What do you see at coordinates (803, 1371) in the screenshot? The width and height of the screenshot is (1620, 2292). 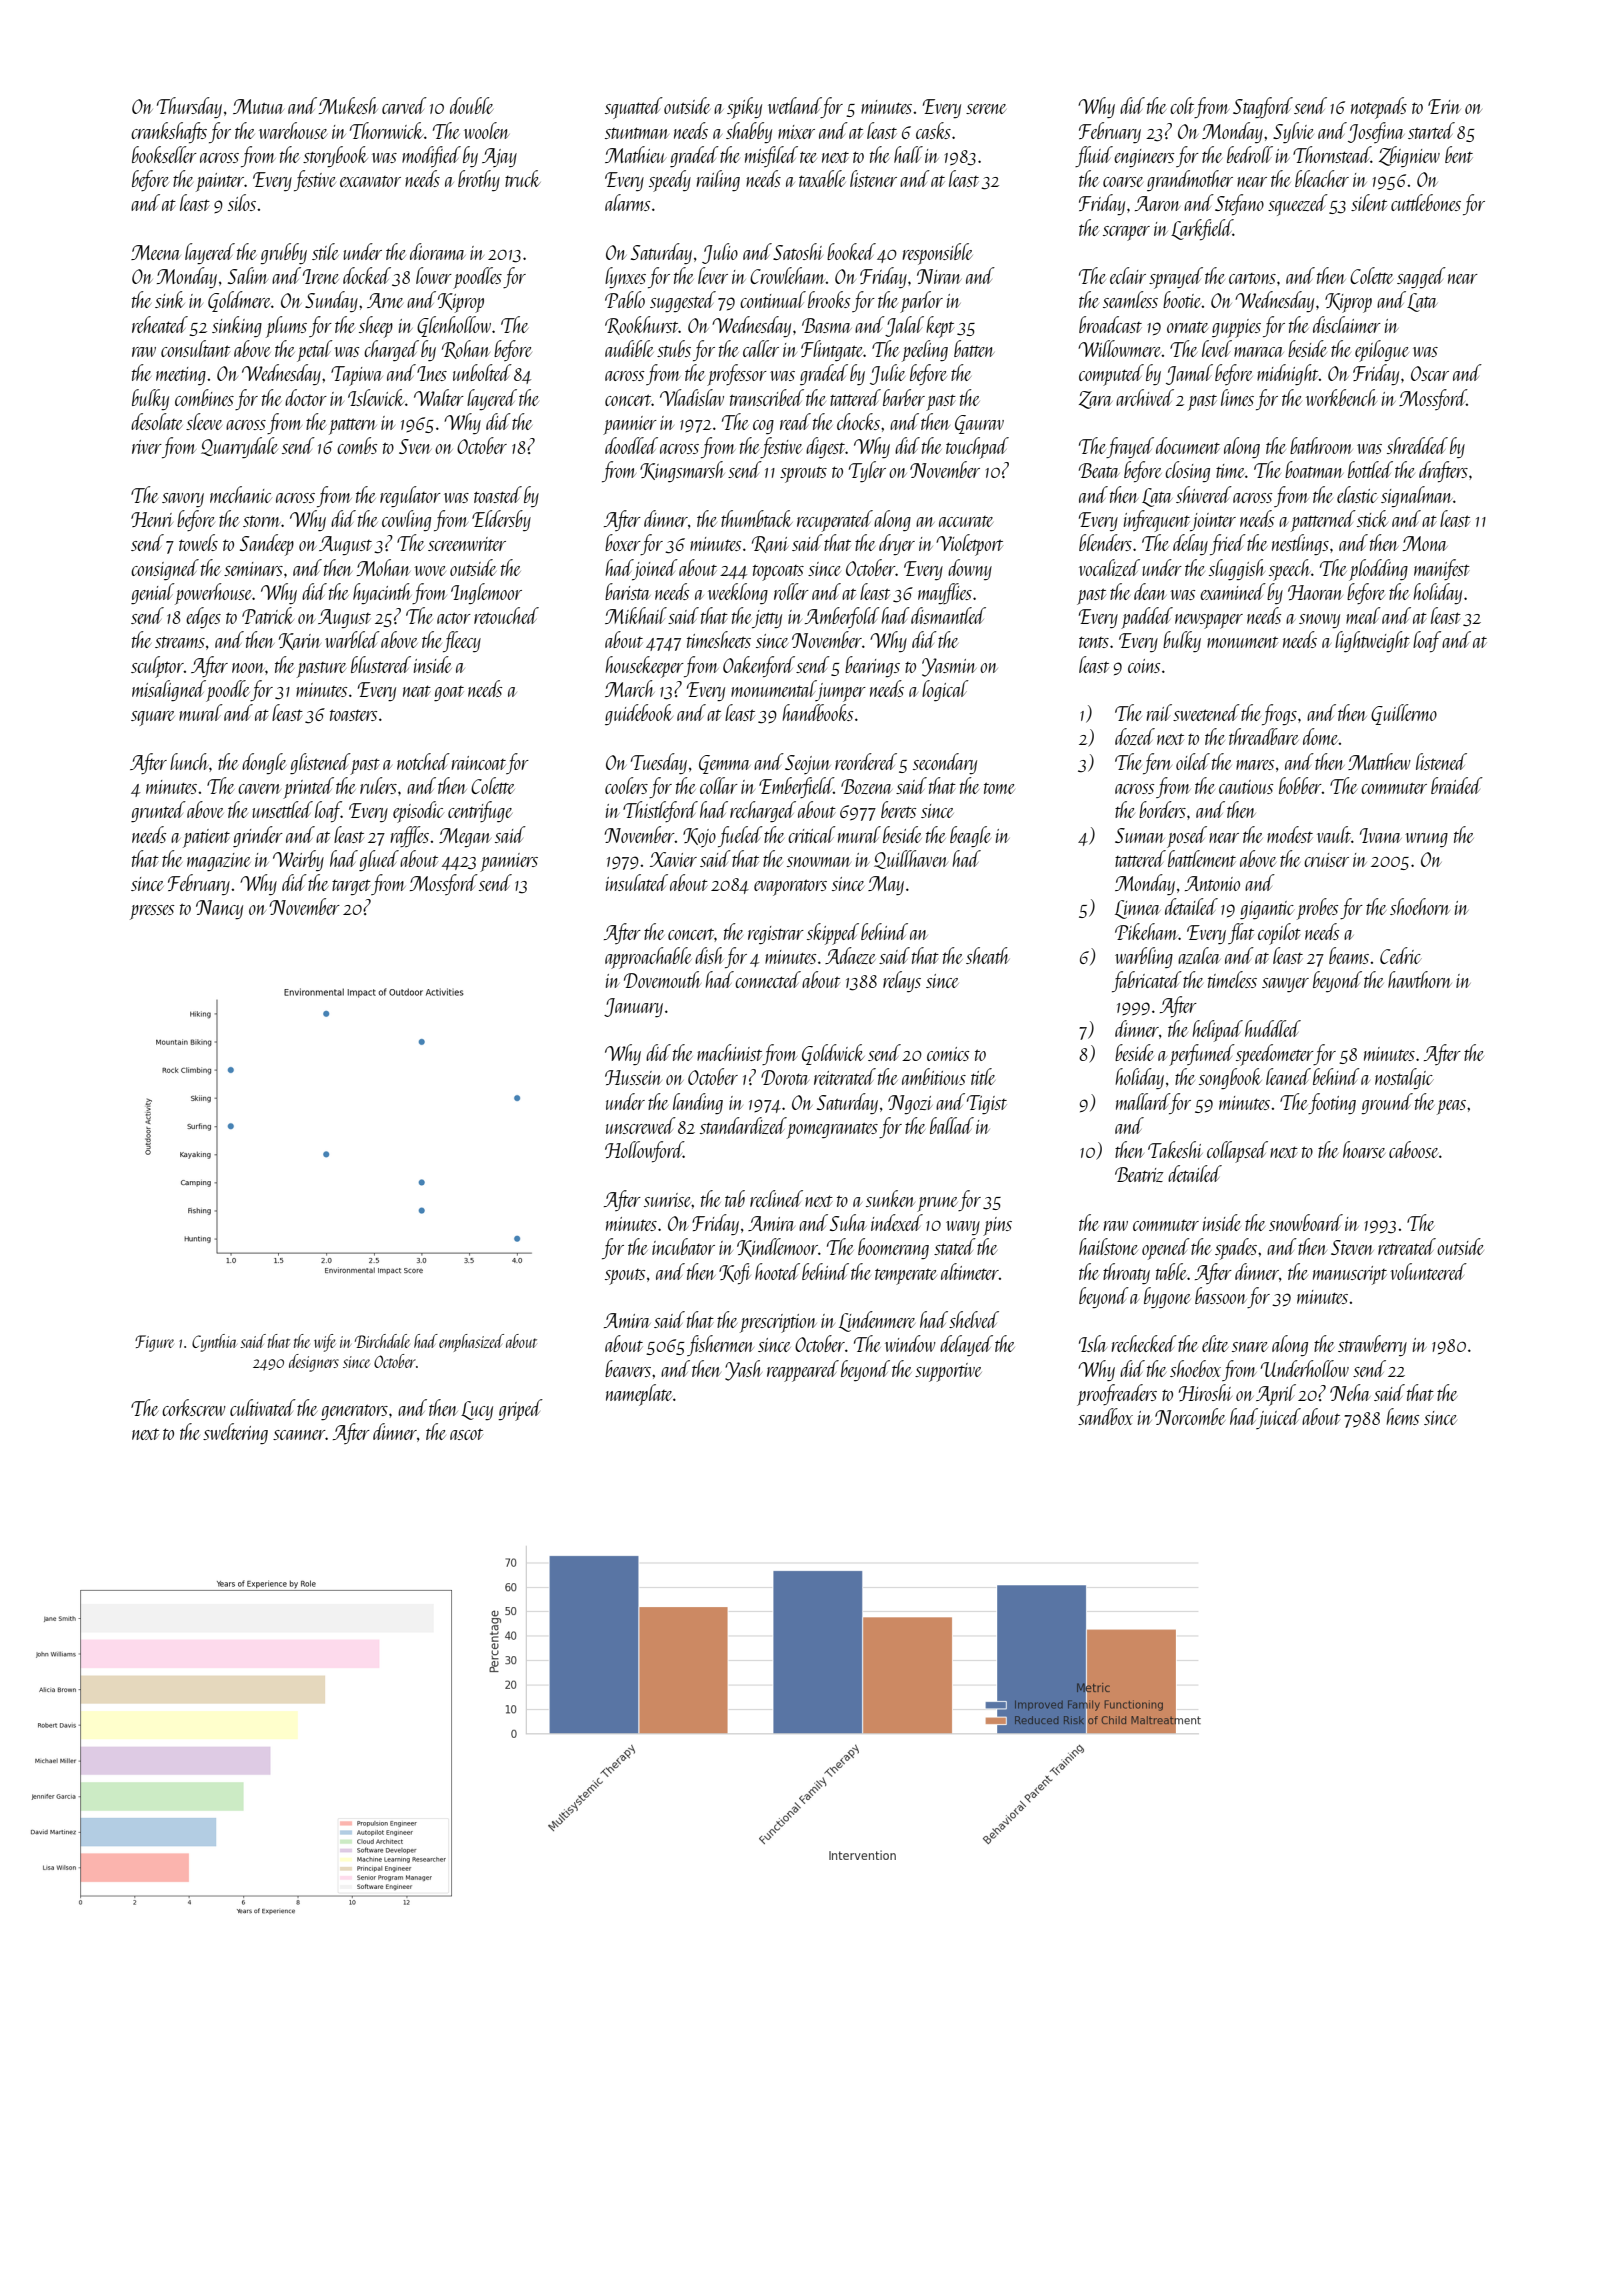 I see `reappeared` at bounding box center [803, 1371].
